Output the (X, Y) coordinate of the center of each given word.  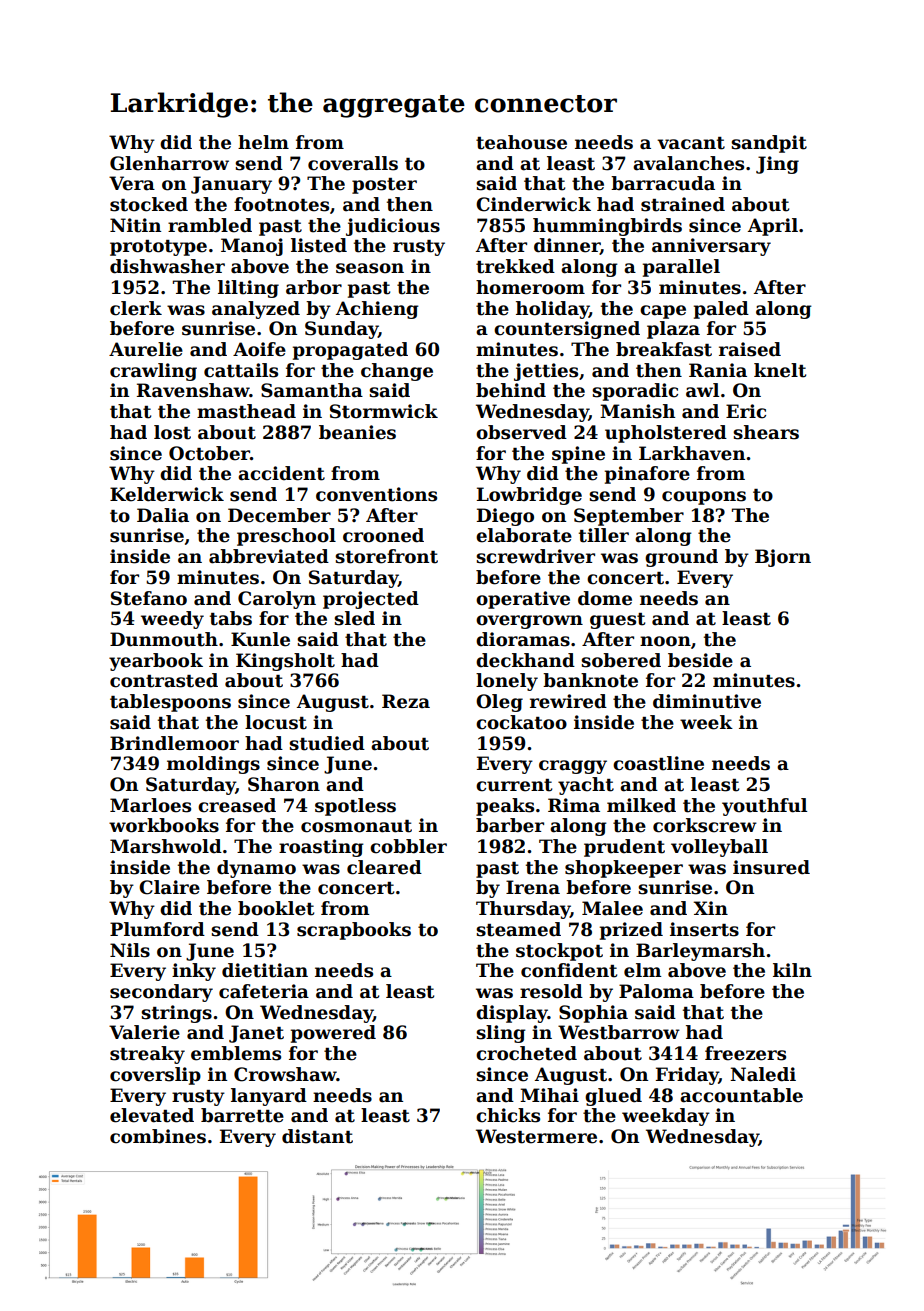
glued (613, 1097)
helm (263, 142)
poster (384, 186)
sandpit (769, 144)
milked (641, 805)
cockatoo (521, 722)
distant (317, 1136)
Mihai (549, 1095)
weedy (172, 620)
